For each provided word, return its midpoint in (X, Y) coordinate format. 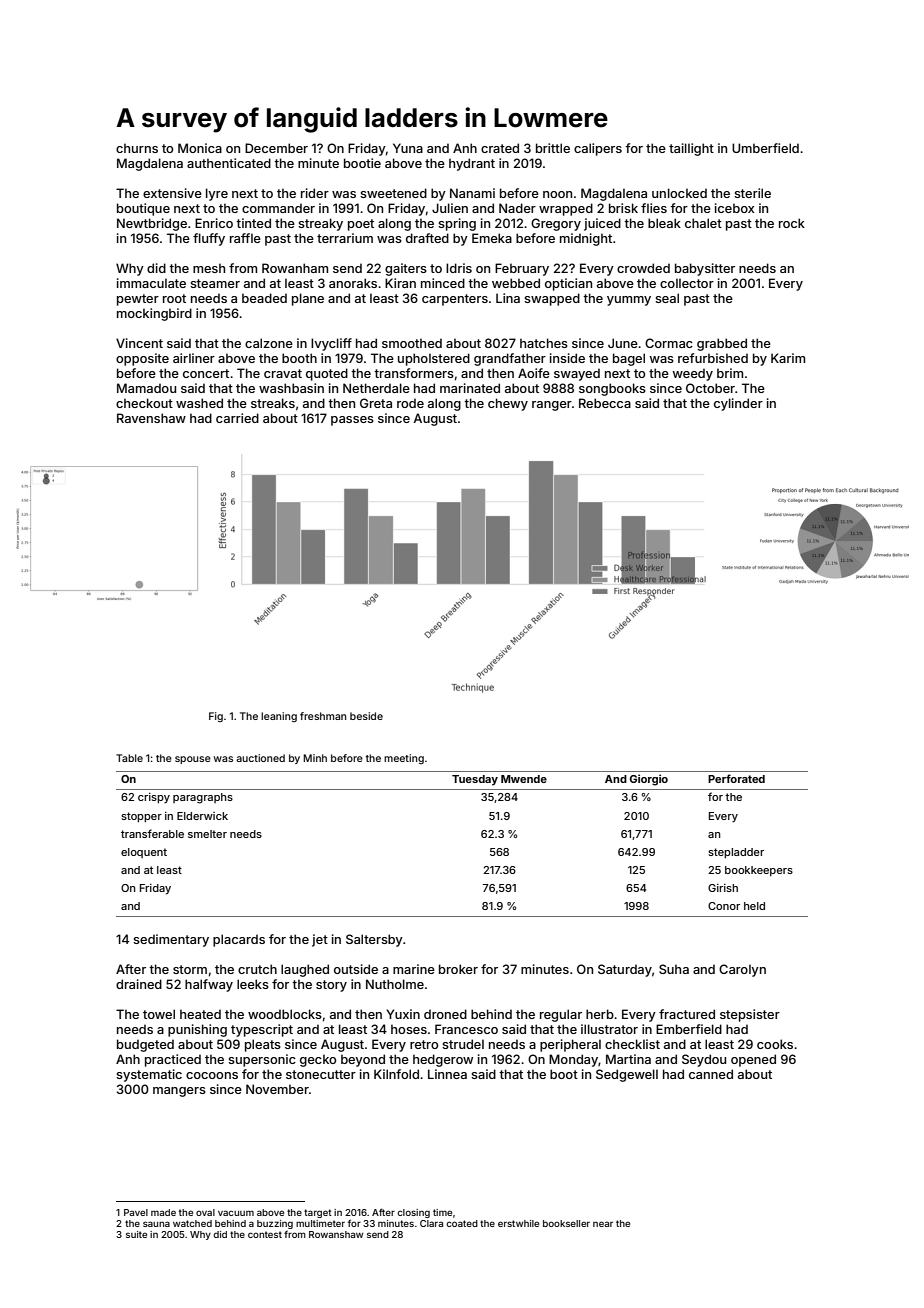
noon (557, 194)
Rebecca (605, 403)
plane (308, 299)
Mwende (524, 779)
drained (139, 984)
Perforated (736, 778)
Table (129, 758)
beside (366, 716)
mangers (179, 1092)
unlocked (679, 193)
